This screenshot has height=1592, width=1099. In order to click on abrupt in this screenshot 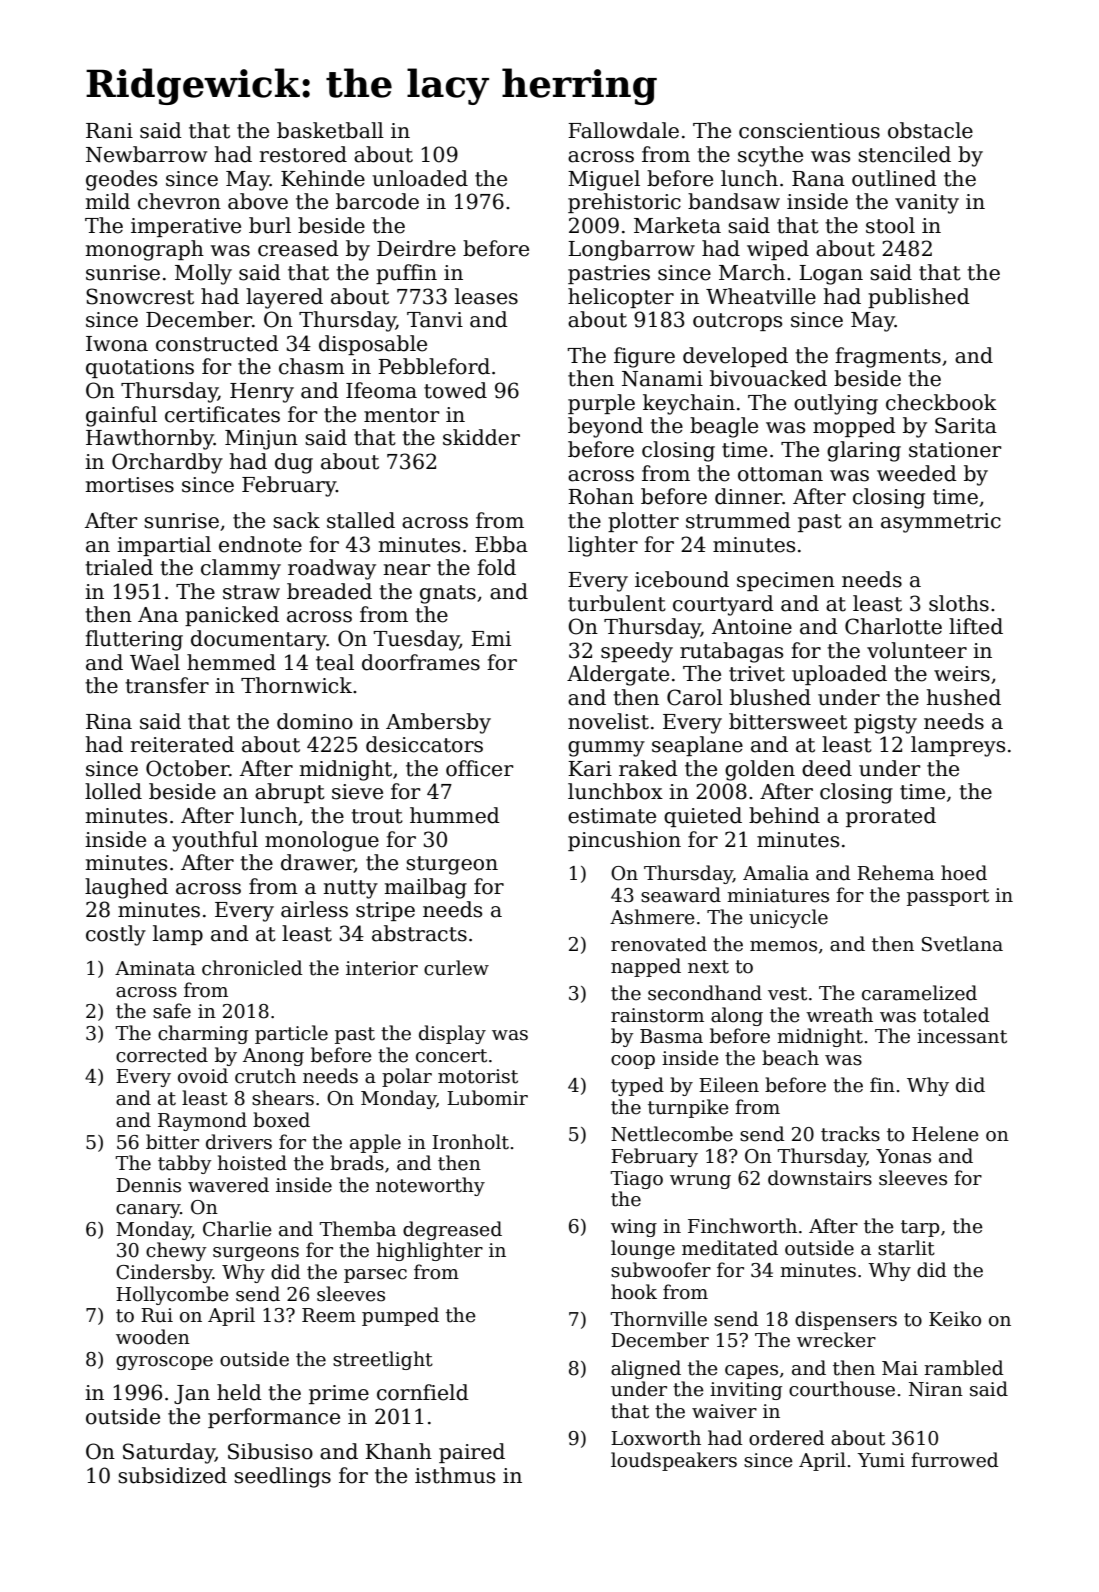, I will do `click(290, 793)`.
